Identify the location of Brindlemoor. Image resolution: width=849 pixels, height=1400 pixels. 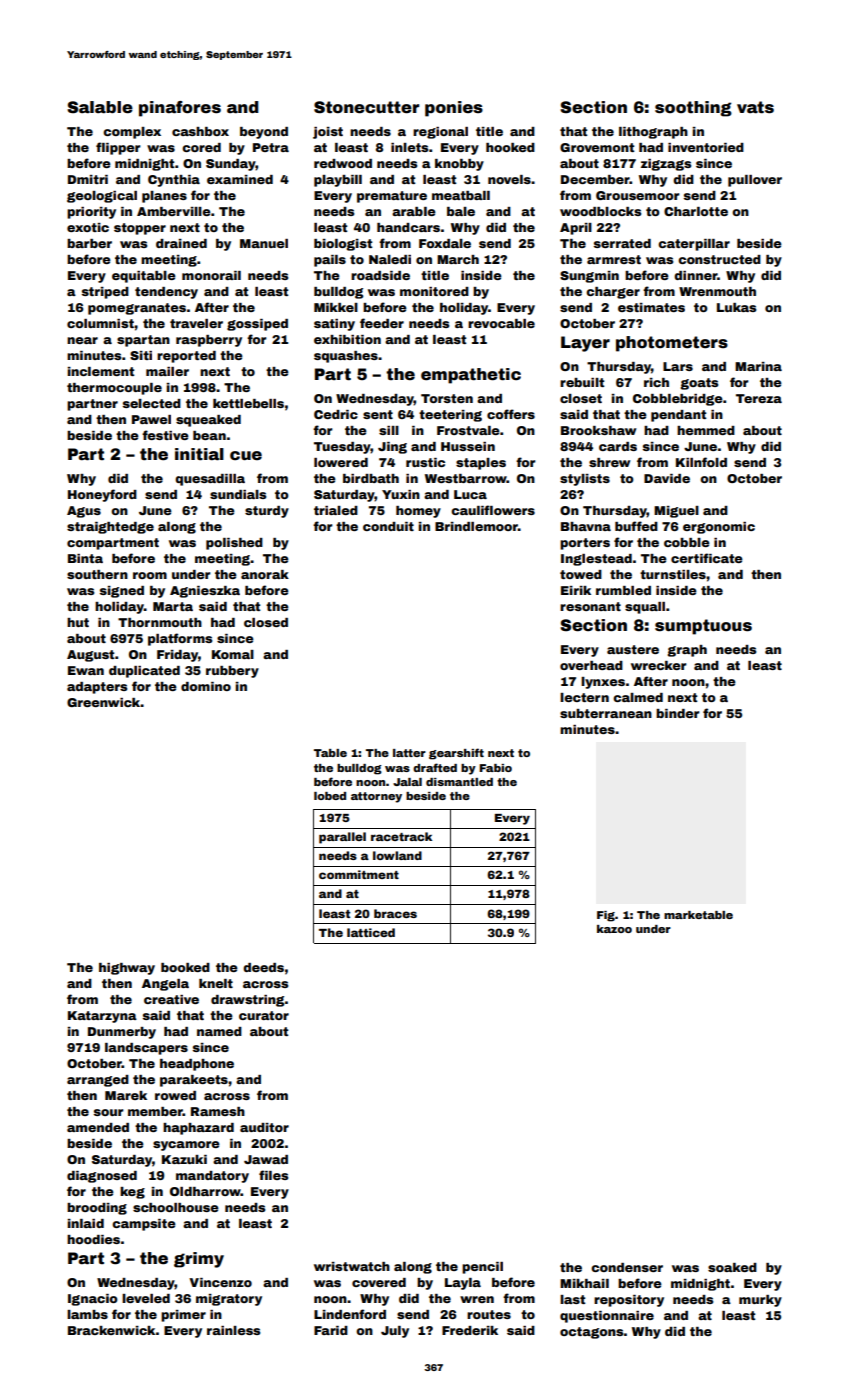
(476, 526).
